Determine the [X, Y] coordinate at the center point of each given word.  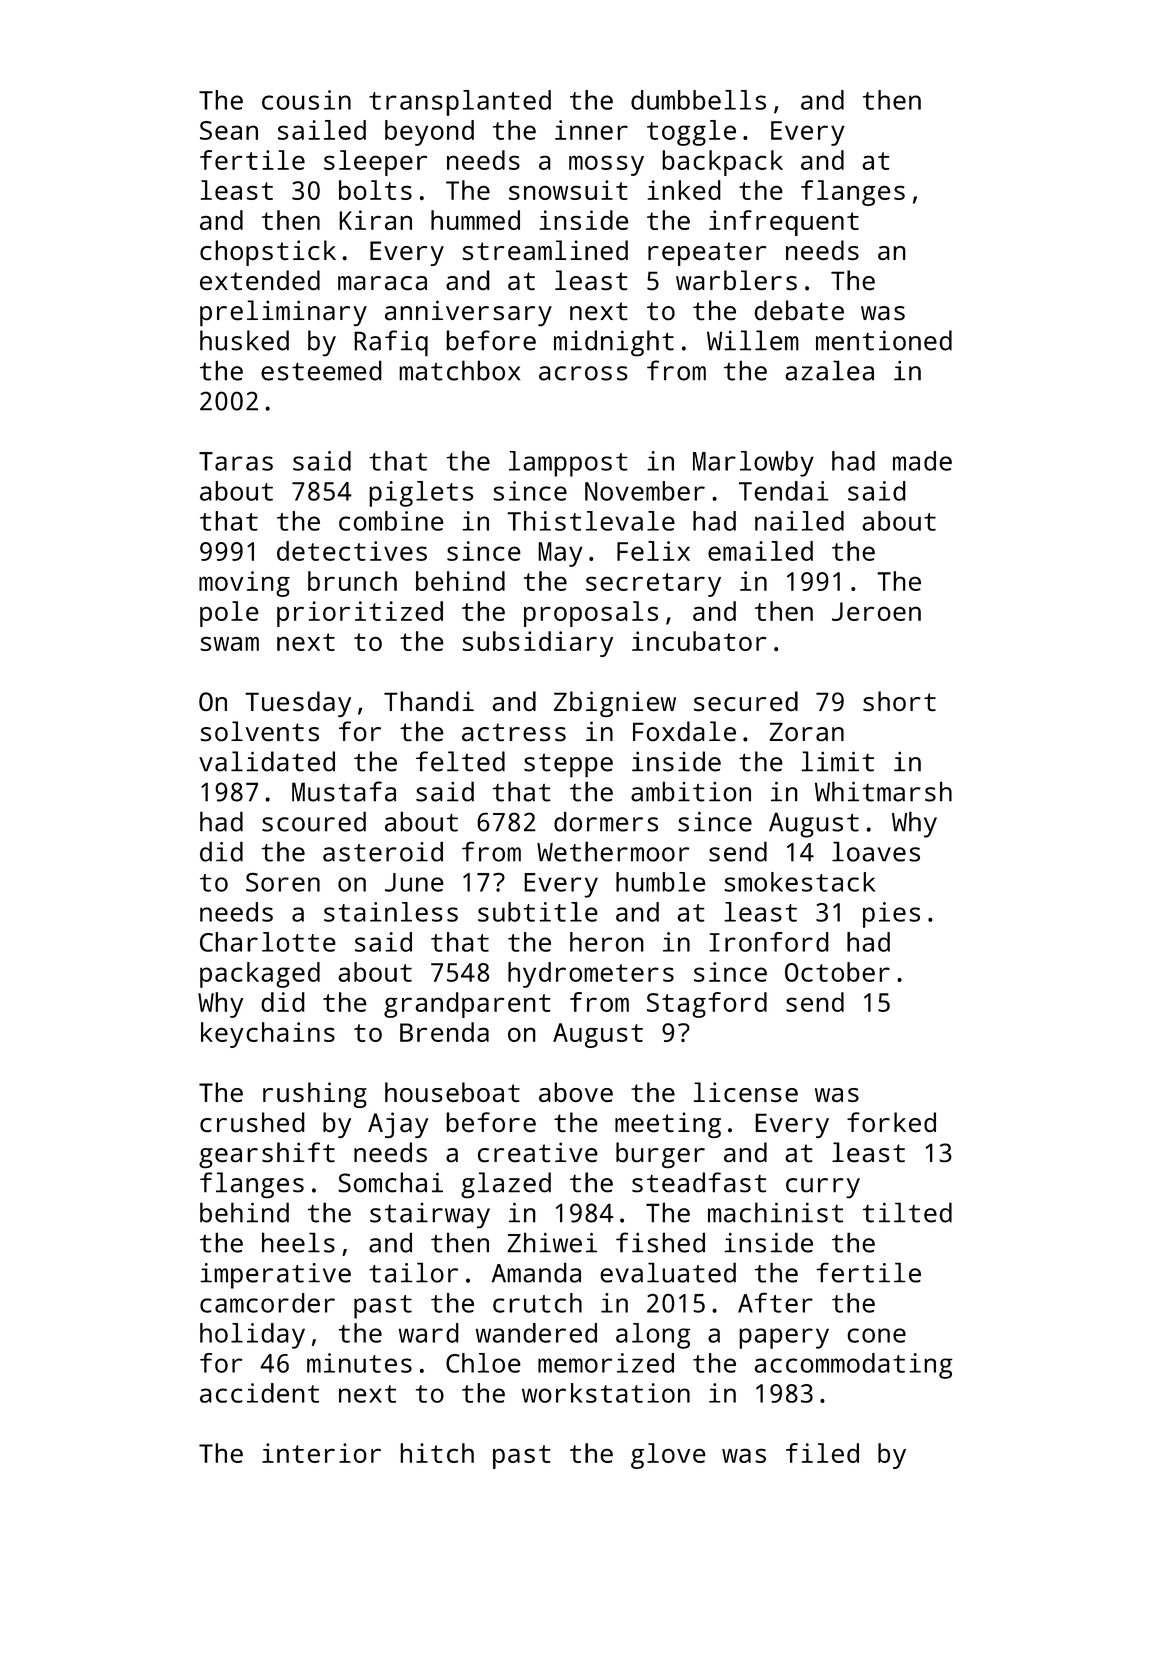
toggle [691, 133]
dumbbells [698, 100]
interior [321, 1453]
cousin [306, 100]
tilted [907, 1212]
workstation [606, 1393]
